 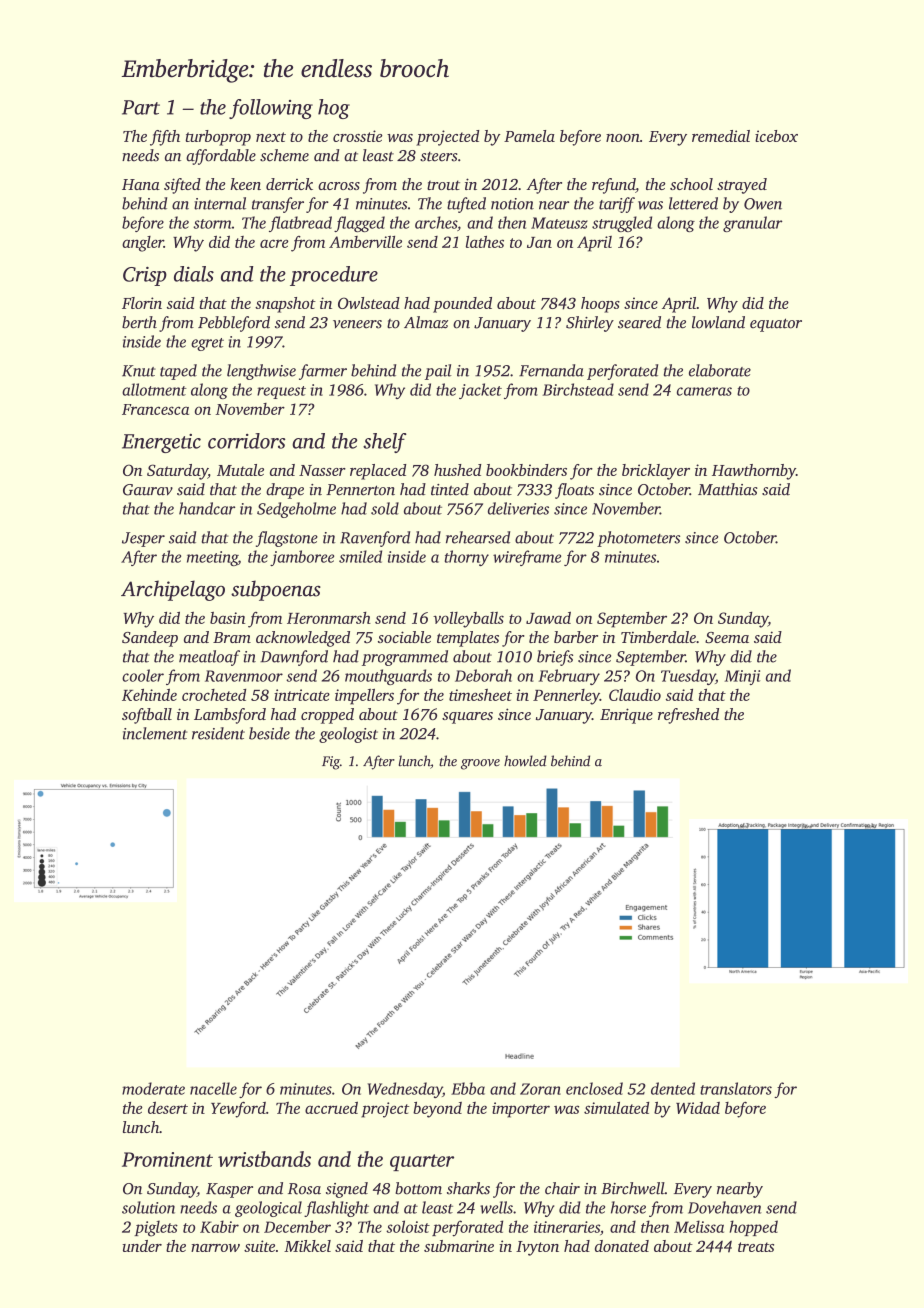 I want to click on remedial, so click(x=721, y=136).
